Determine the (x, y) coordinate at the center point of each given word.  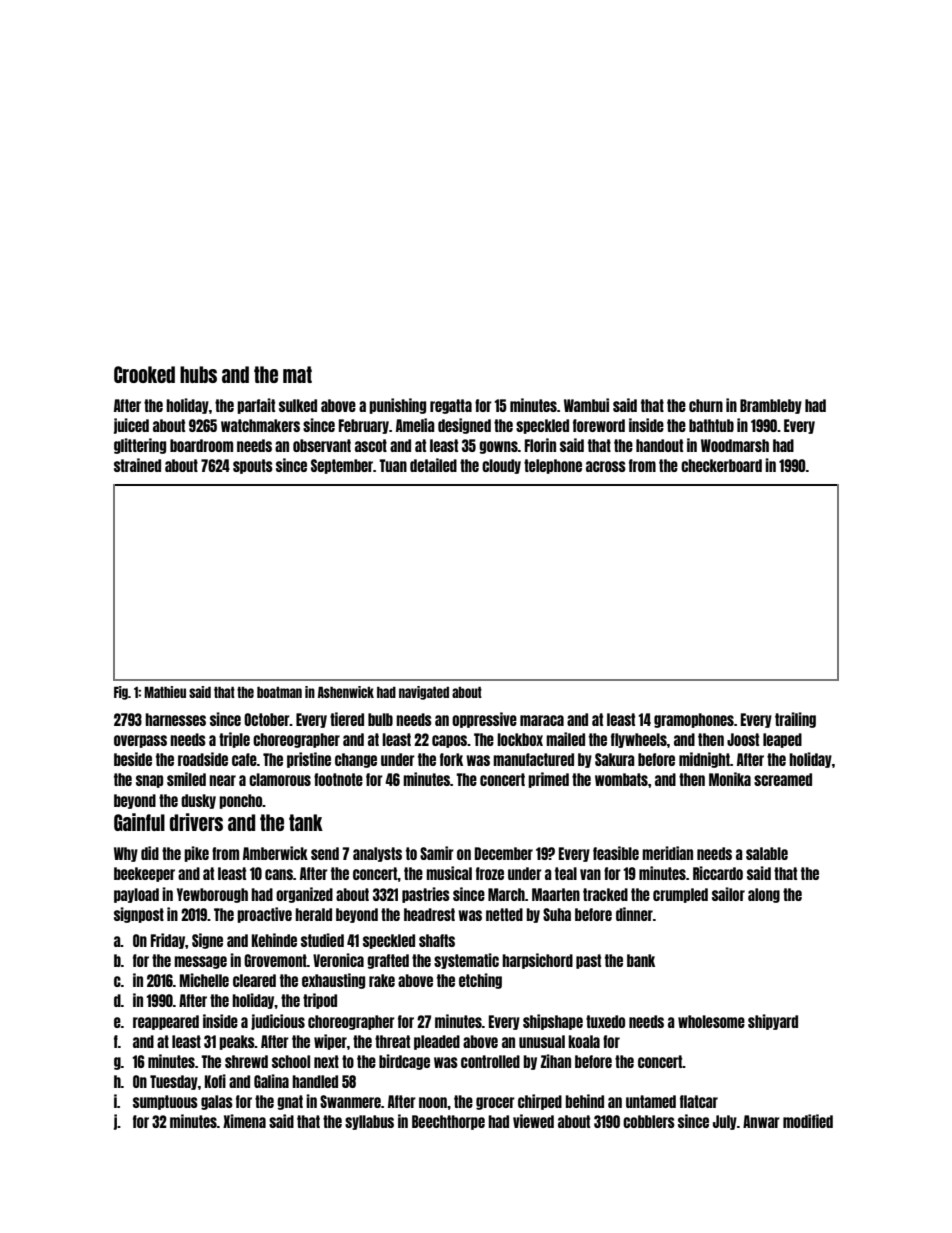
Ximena (244, 1121)
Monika (730, 779)
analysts (377, 854)
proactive (264, 915)
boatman (279, 692)
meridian (667, 853)
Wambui (586, 405)
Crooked (144, 374)
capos (449, 741)
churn (706, 405)
